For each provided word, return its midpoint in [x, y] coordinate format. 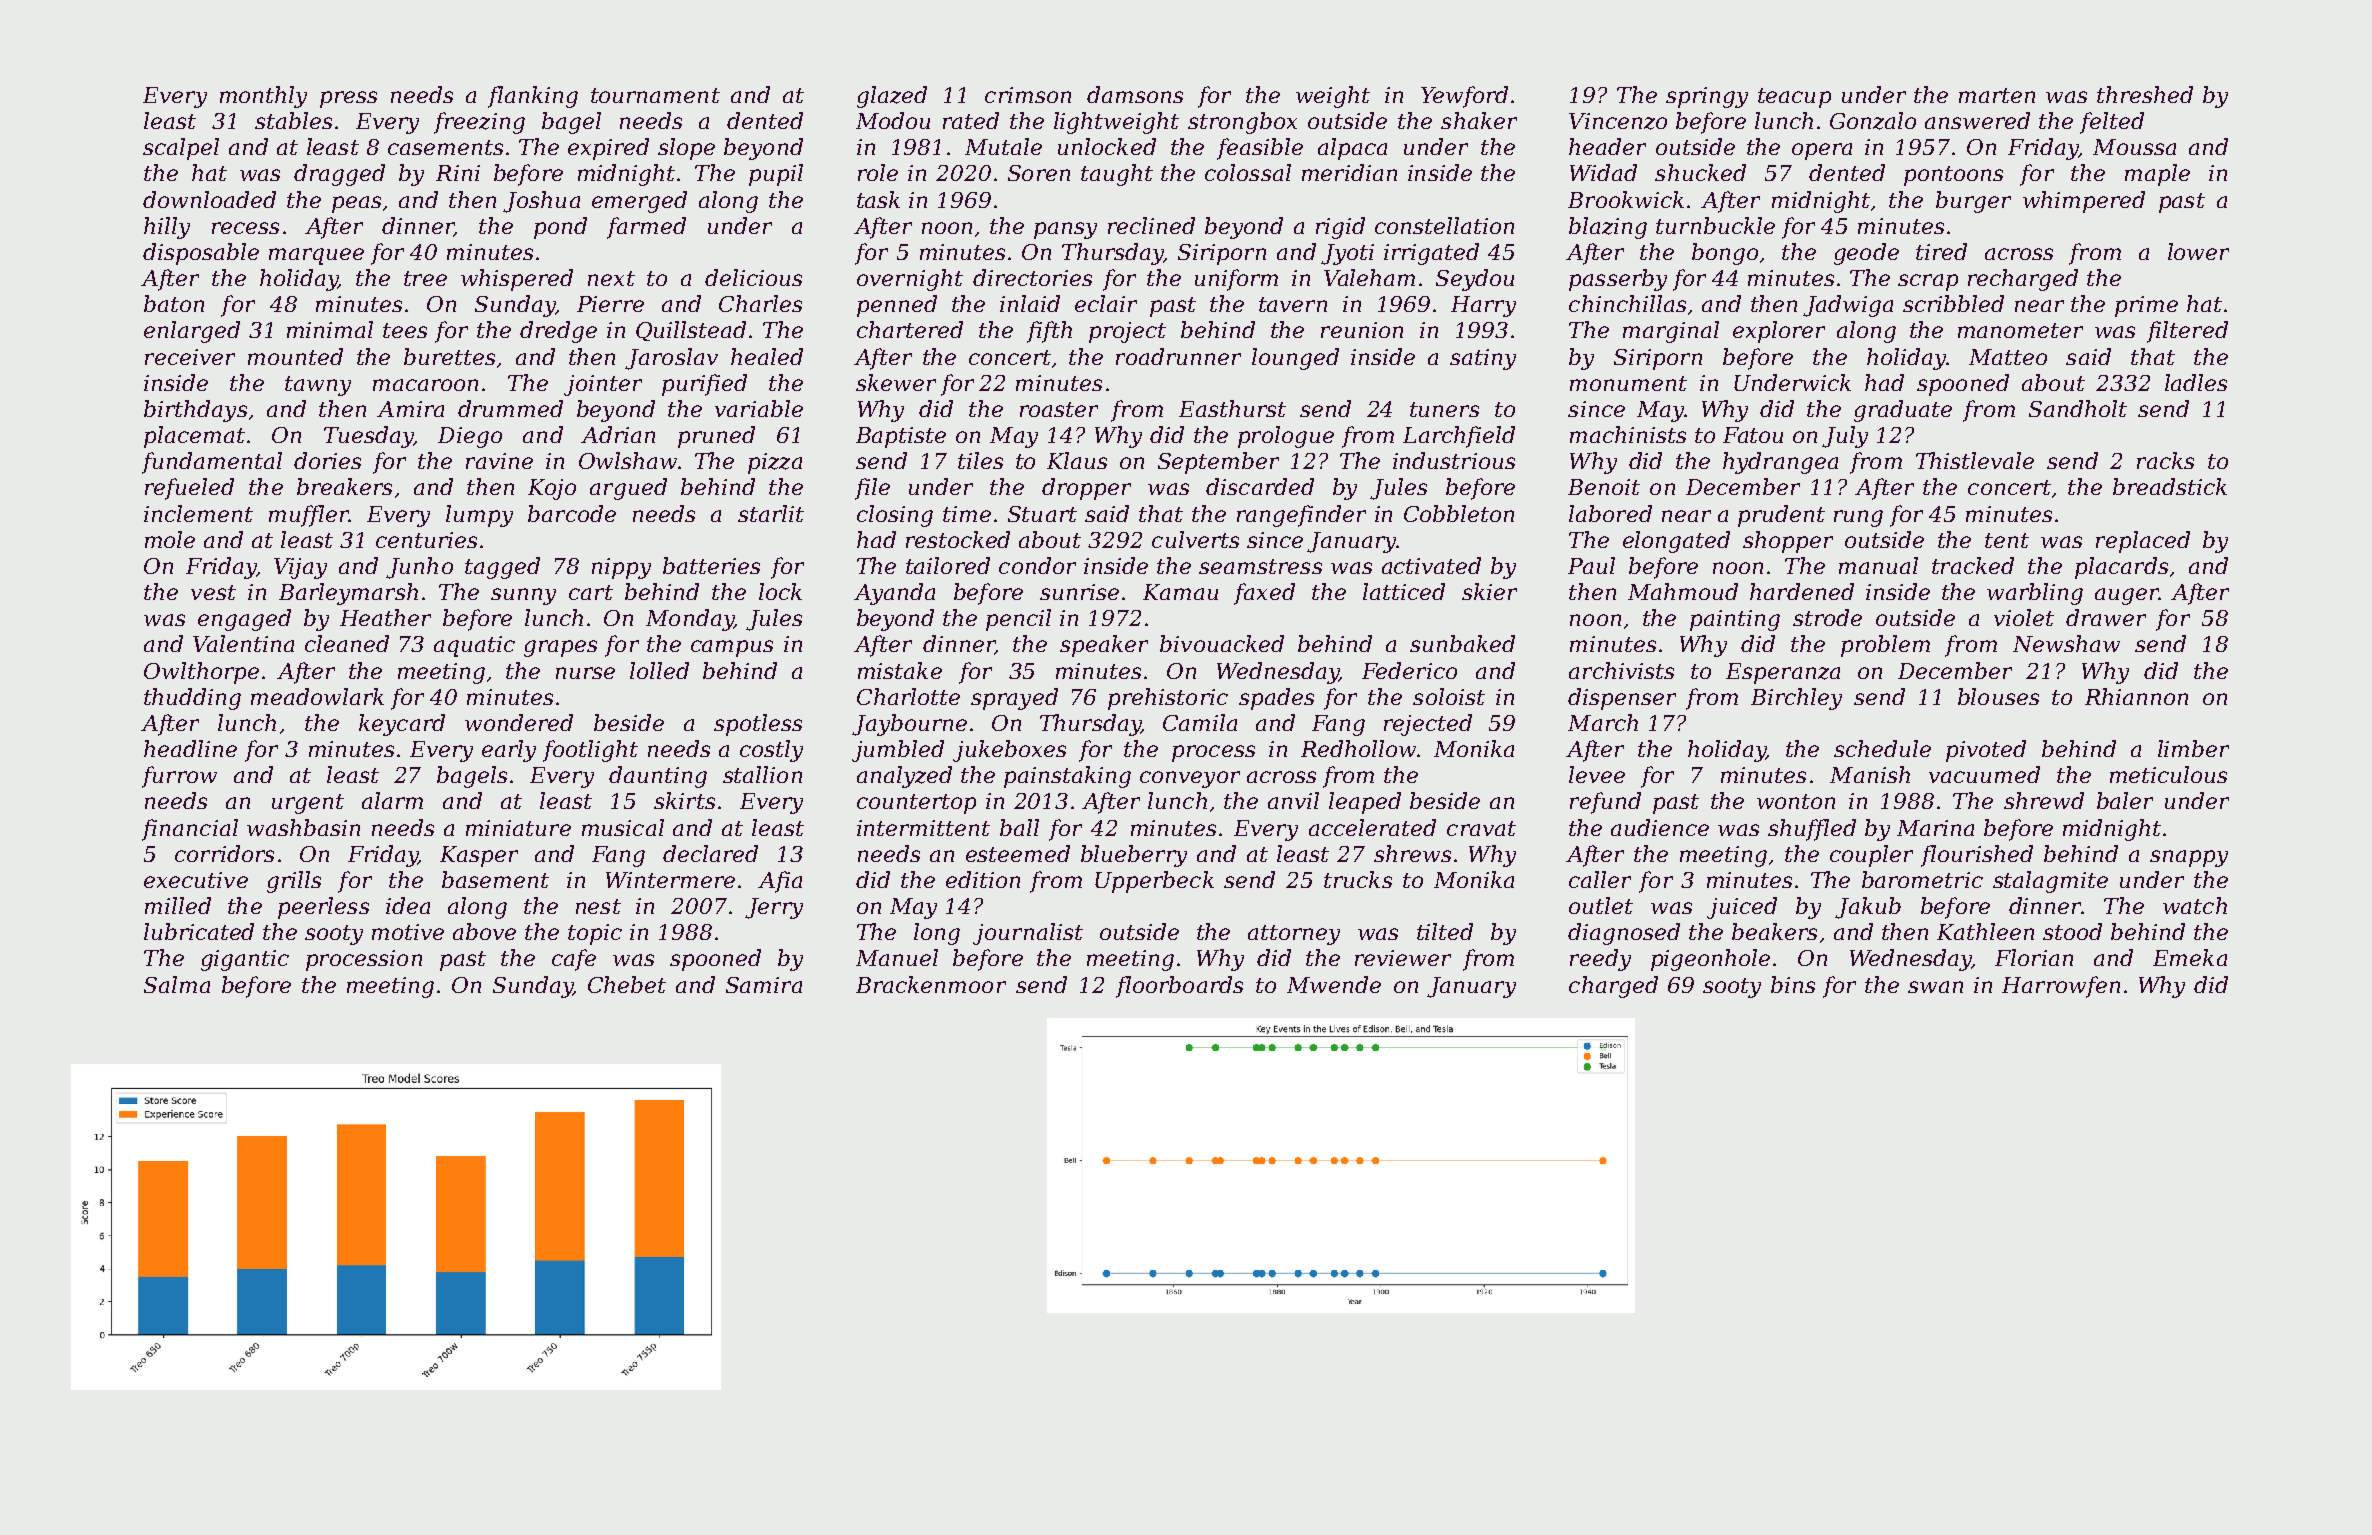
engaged [244, 620]
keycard [402, 725]
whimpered [2084, 202]
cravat [1481, 828]
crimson [1028, 95]
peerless [323, 908]
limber [2193, 748]
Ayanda [894, 594]
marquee [316, 256]
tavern [1293, 304]
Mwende [1334, 984]
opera [1822, 151]
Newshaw [2066, 643]
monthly [263, 97]
